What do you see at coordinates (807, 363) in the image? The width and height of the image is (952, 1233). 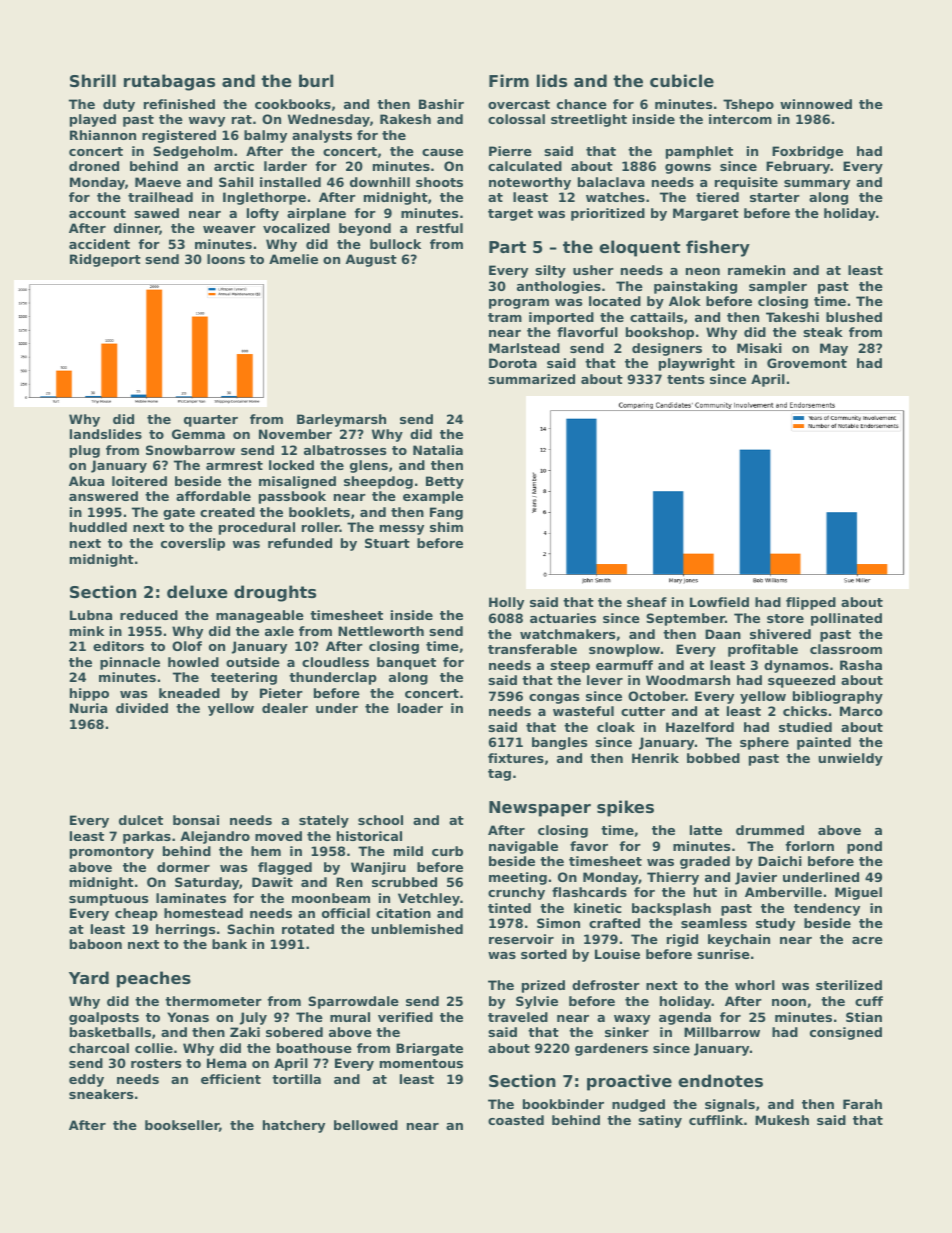 I see `Grovemont` at bounding box center [807, 363].
